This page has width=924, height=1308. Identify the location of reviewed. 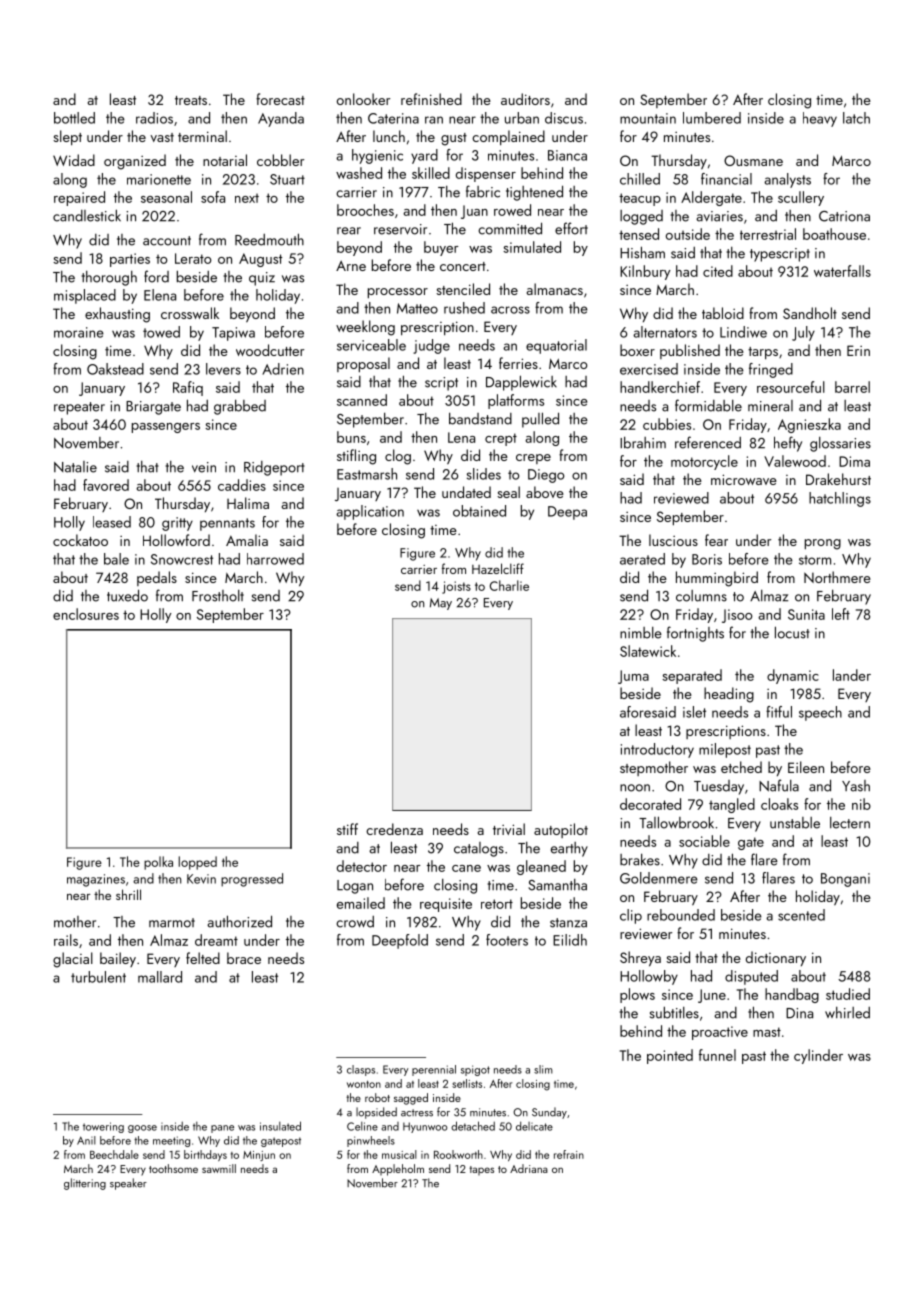
(681, 498).
